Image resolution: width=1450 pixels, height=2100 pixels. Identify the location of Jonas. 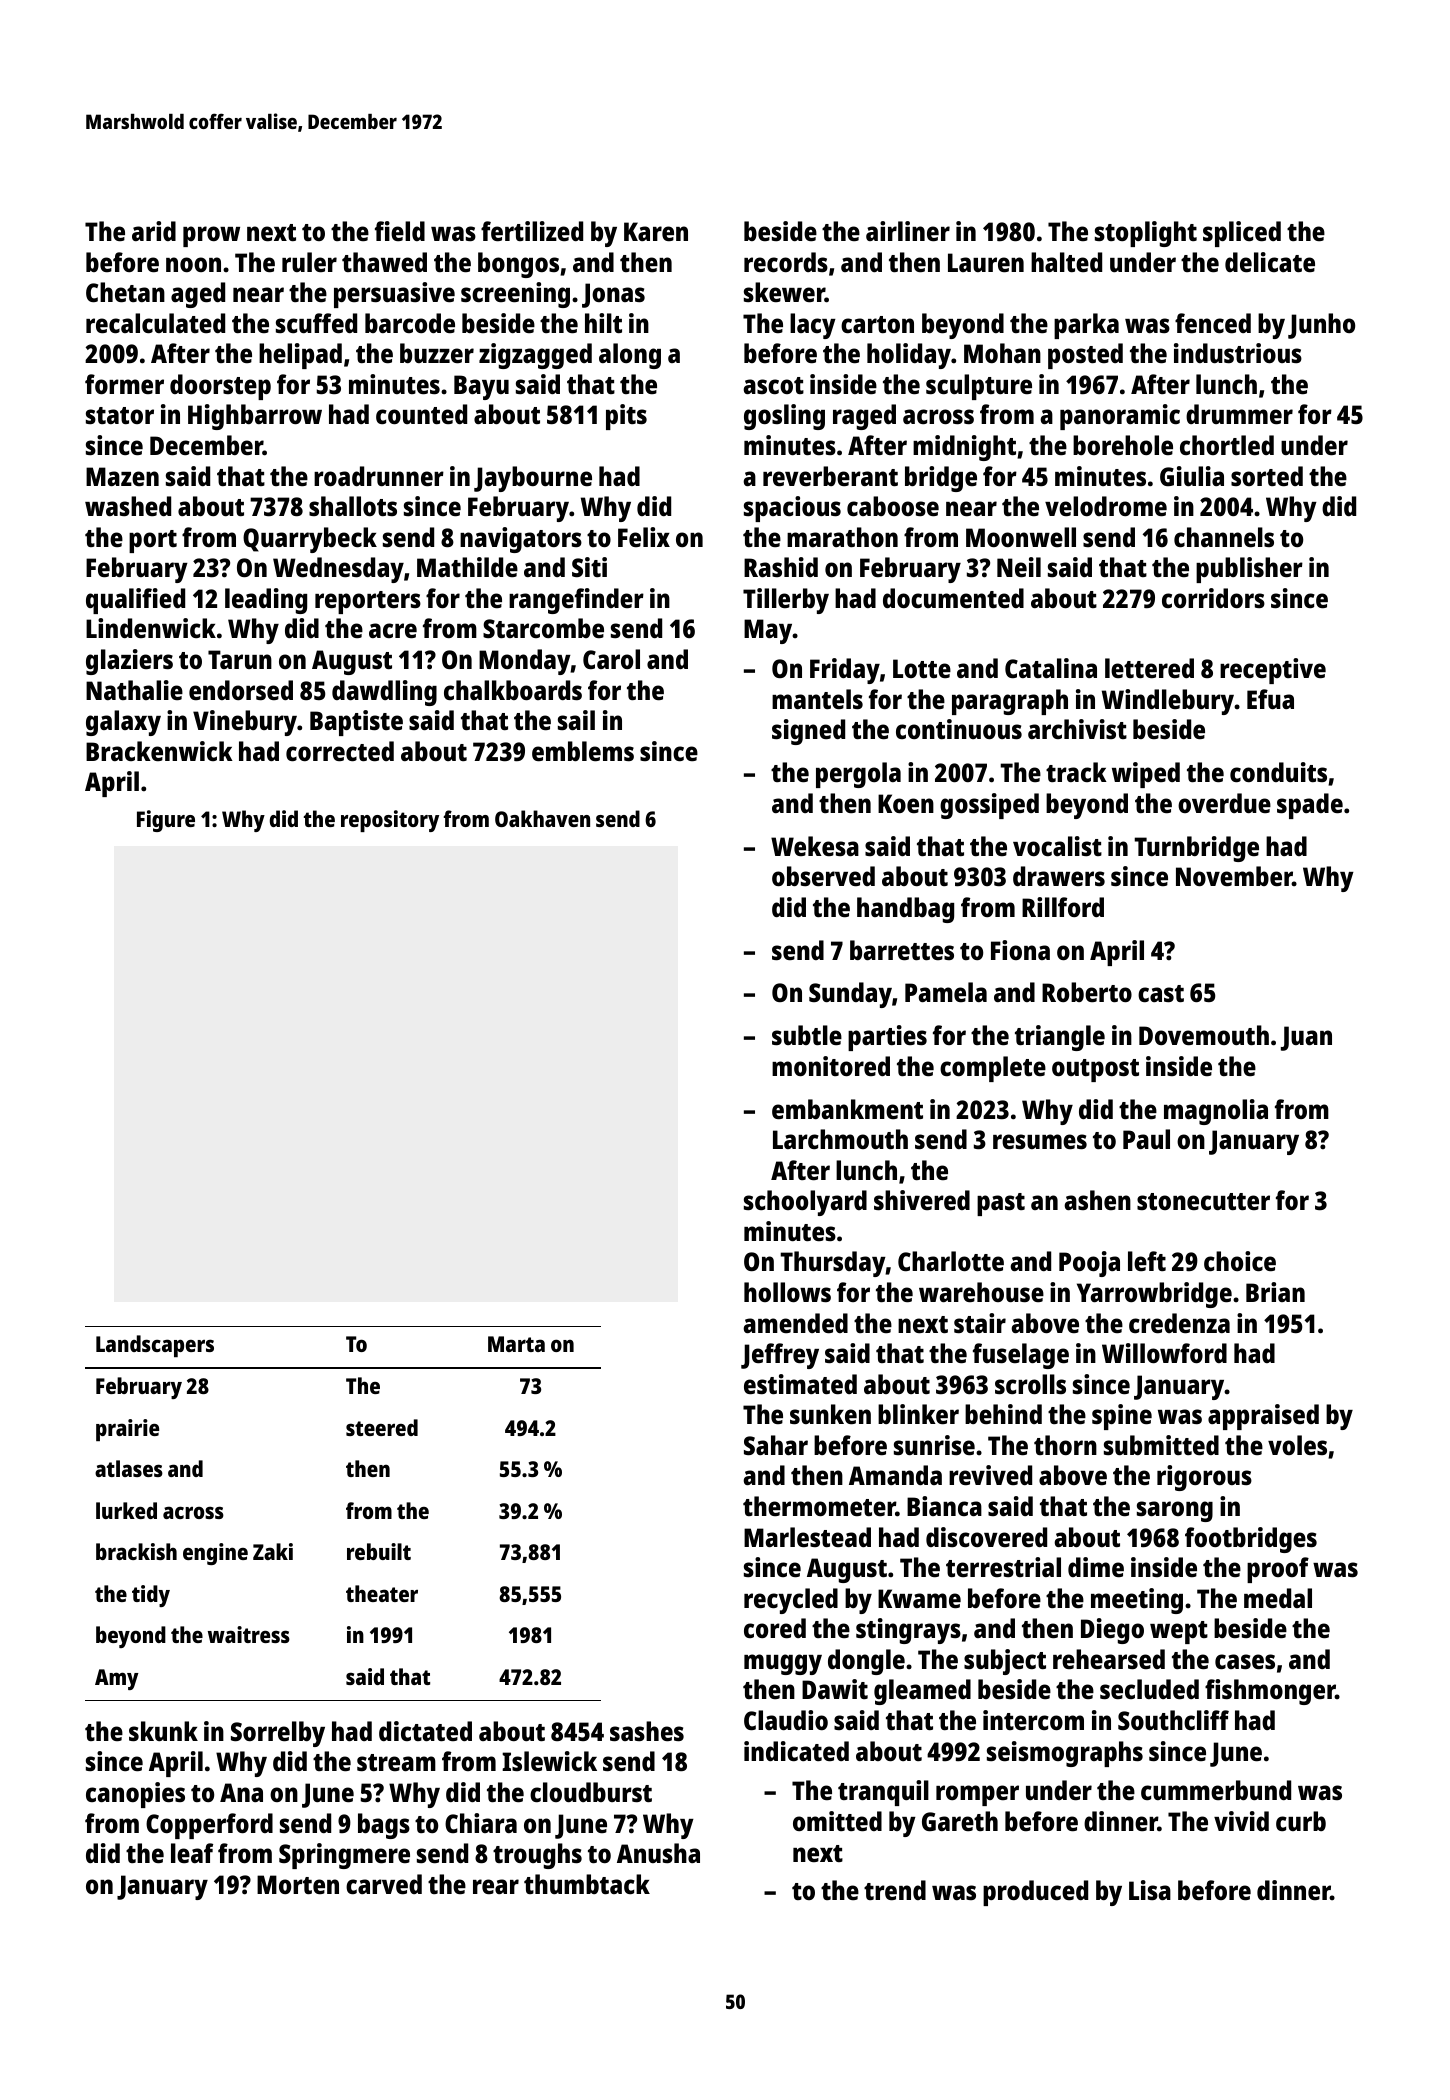
(613, 295).
